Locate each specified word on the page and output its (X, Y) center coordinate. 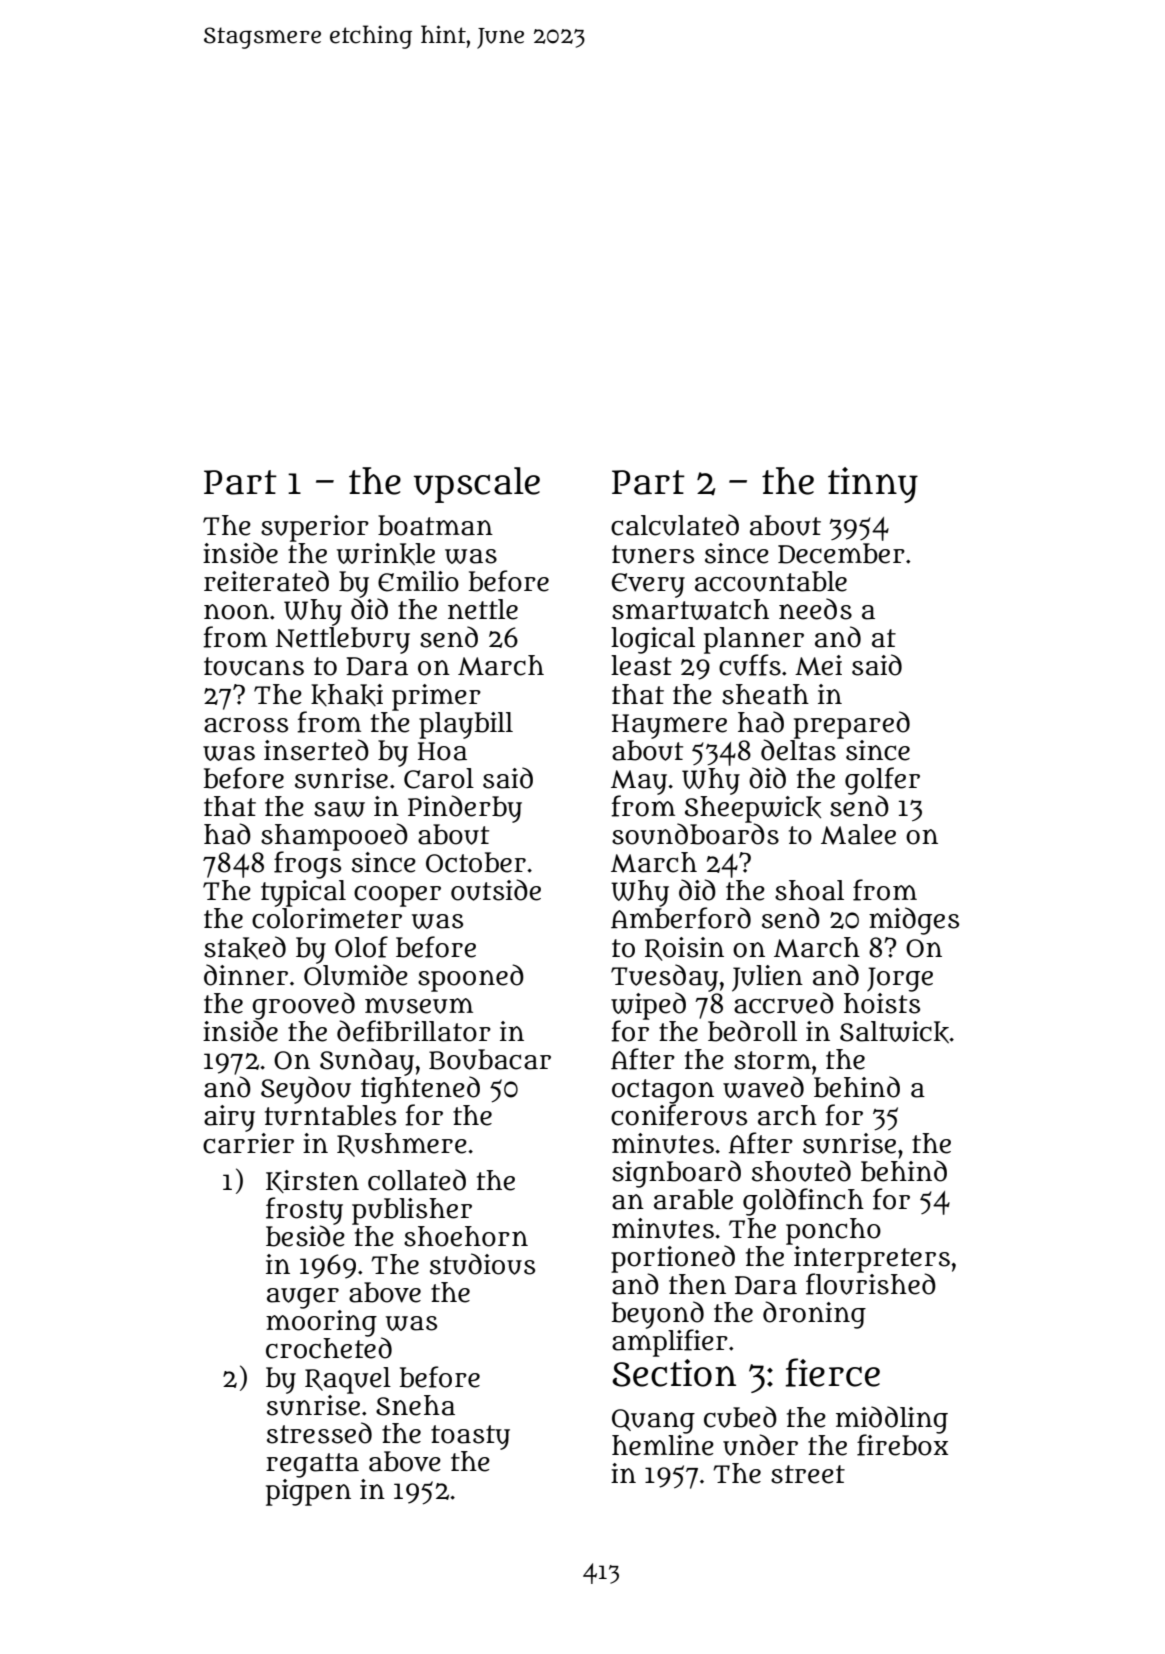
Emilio (418, 581)
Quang (653, 1421)
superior (315, 528)
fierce (832, 1372)
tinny (873, 485)
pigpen (308, 1492)
